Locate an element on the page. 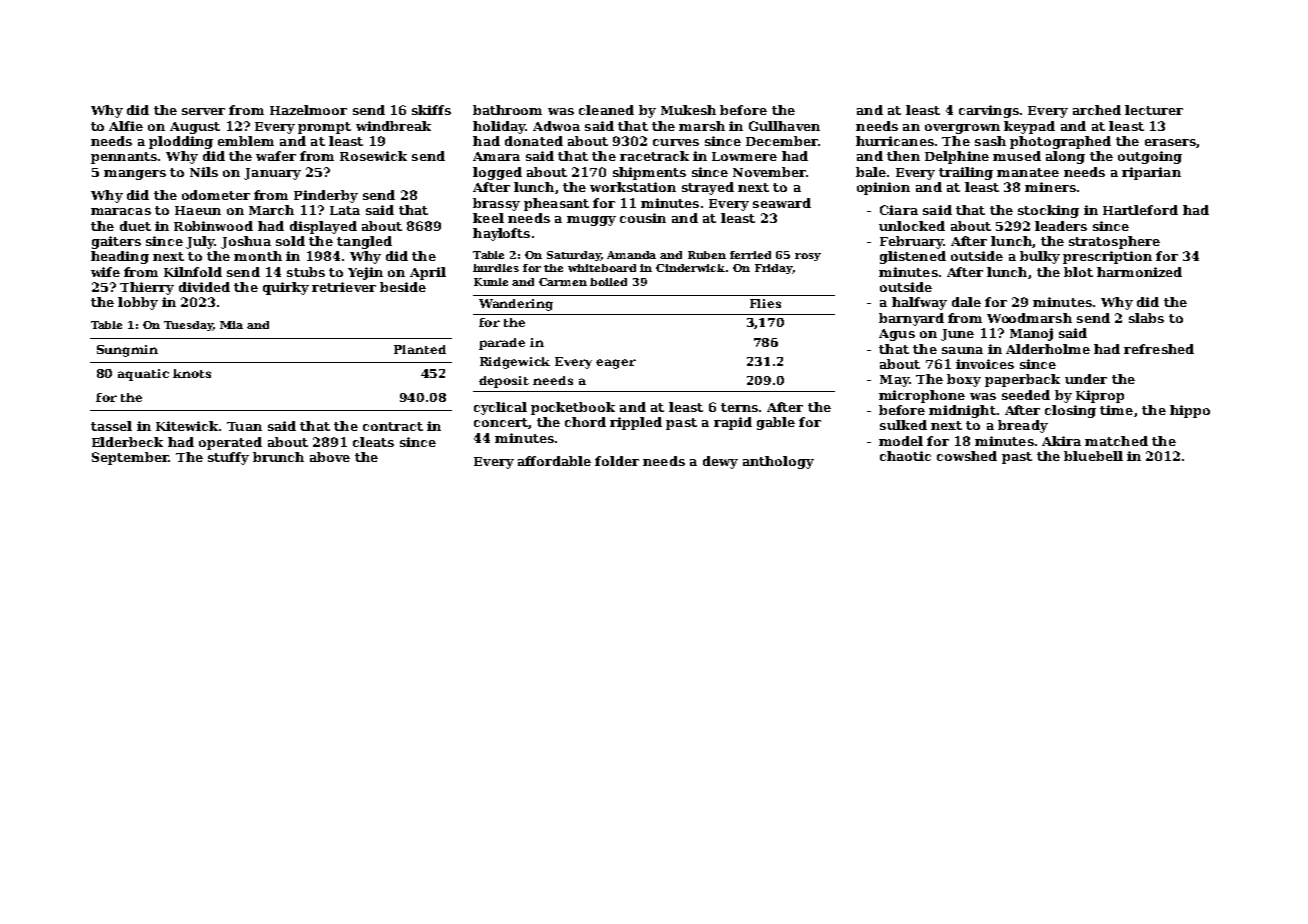 This document has width=1308, height=924. Mukesh is located at coordinates (688, 110).
